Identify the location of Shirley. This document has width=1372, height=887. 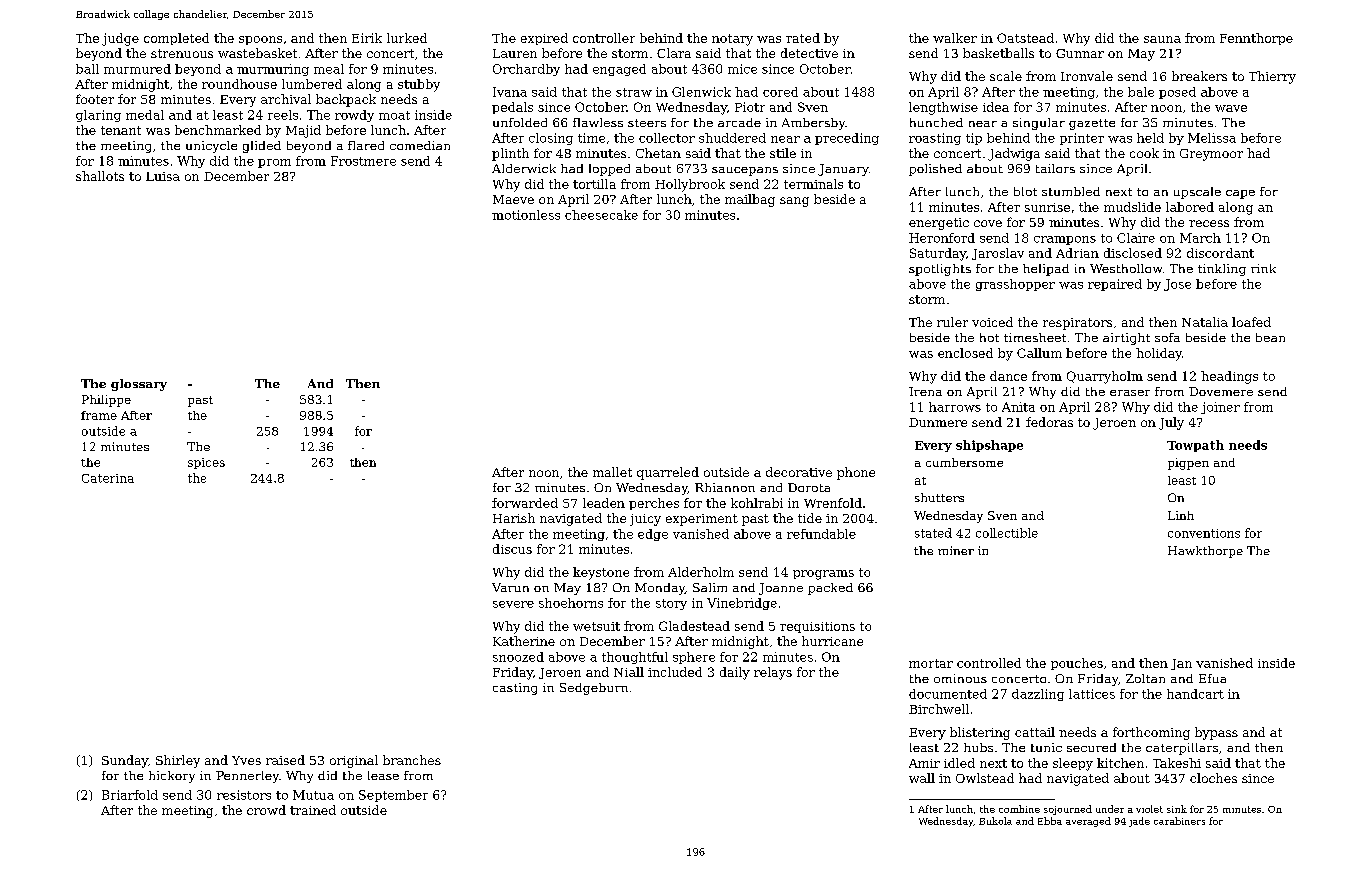
(178, 761).
